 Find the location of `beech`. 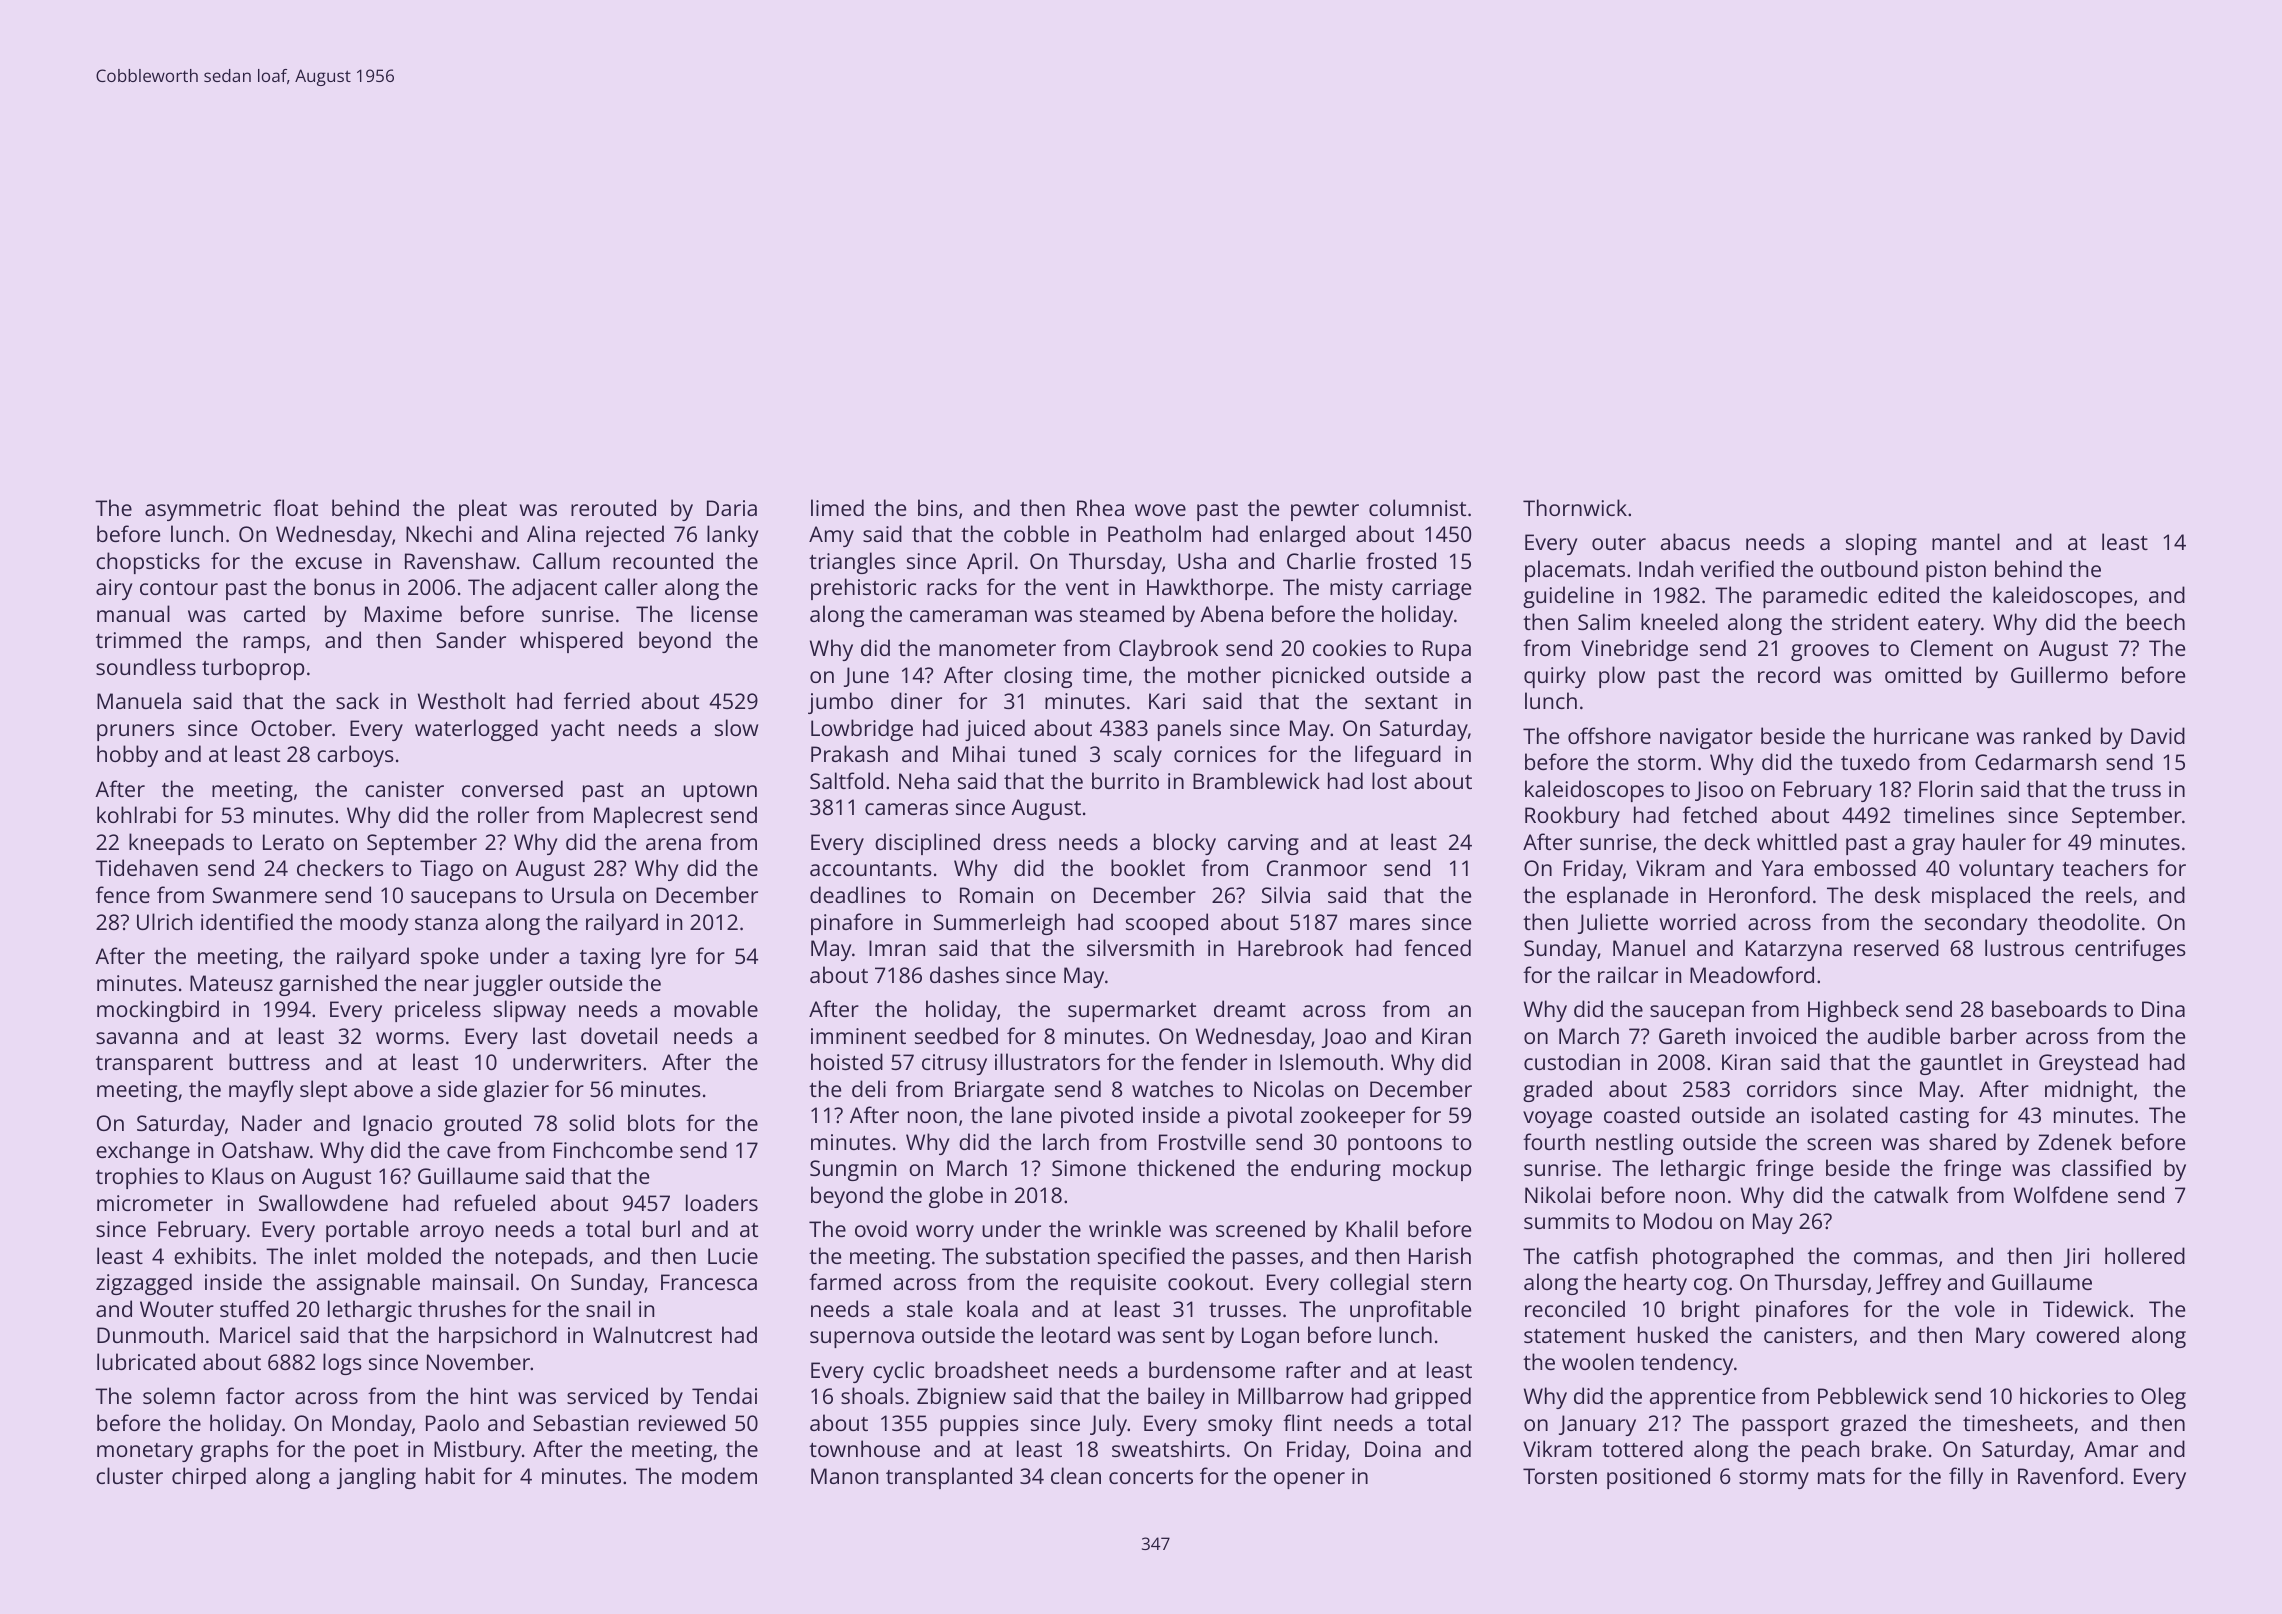

beech is located at coordinates (2156, 621).
